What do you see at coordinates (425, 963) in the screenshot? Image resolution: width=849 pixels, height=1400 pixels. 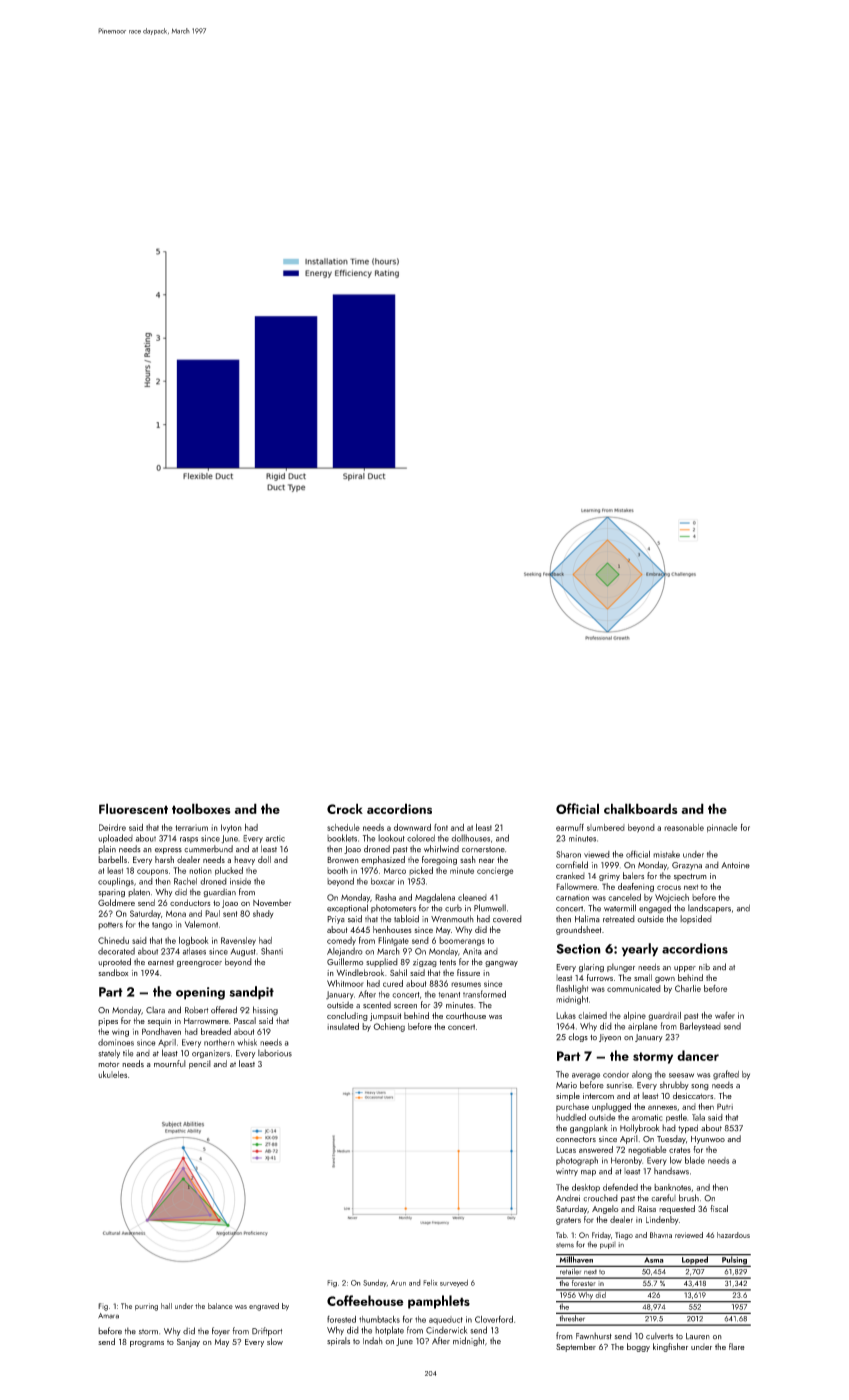 I see `zigzag` at bounding box center [425, 963].
